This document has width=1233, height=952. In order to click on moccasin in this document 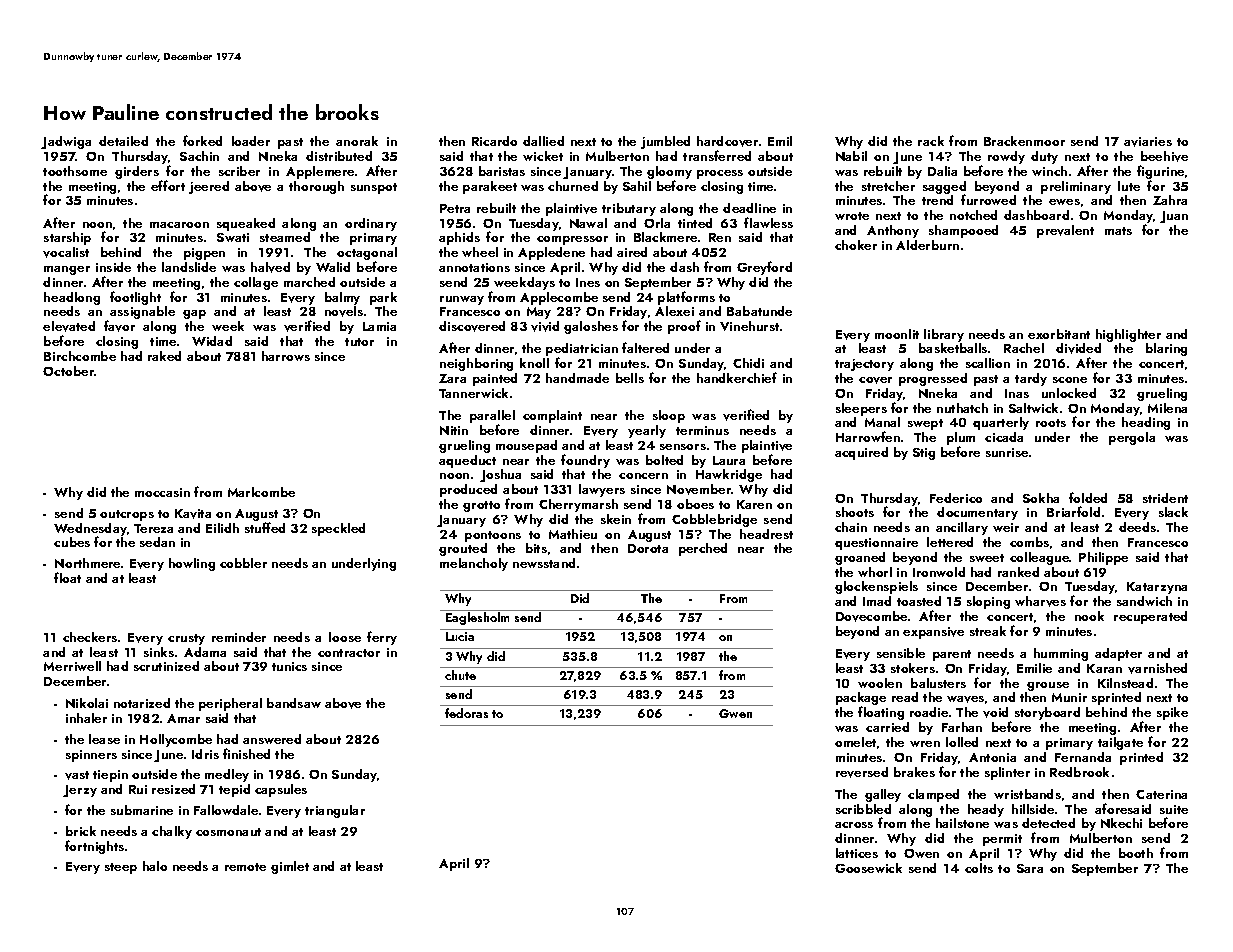, I will do `click(162, 492)`.
